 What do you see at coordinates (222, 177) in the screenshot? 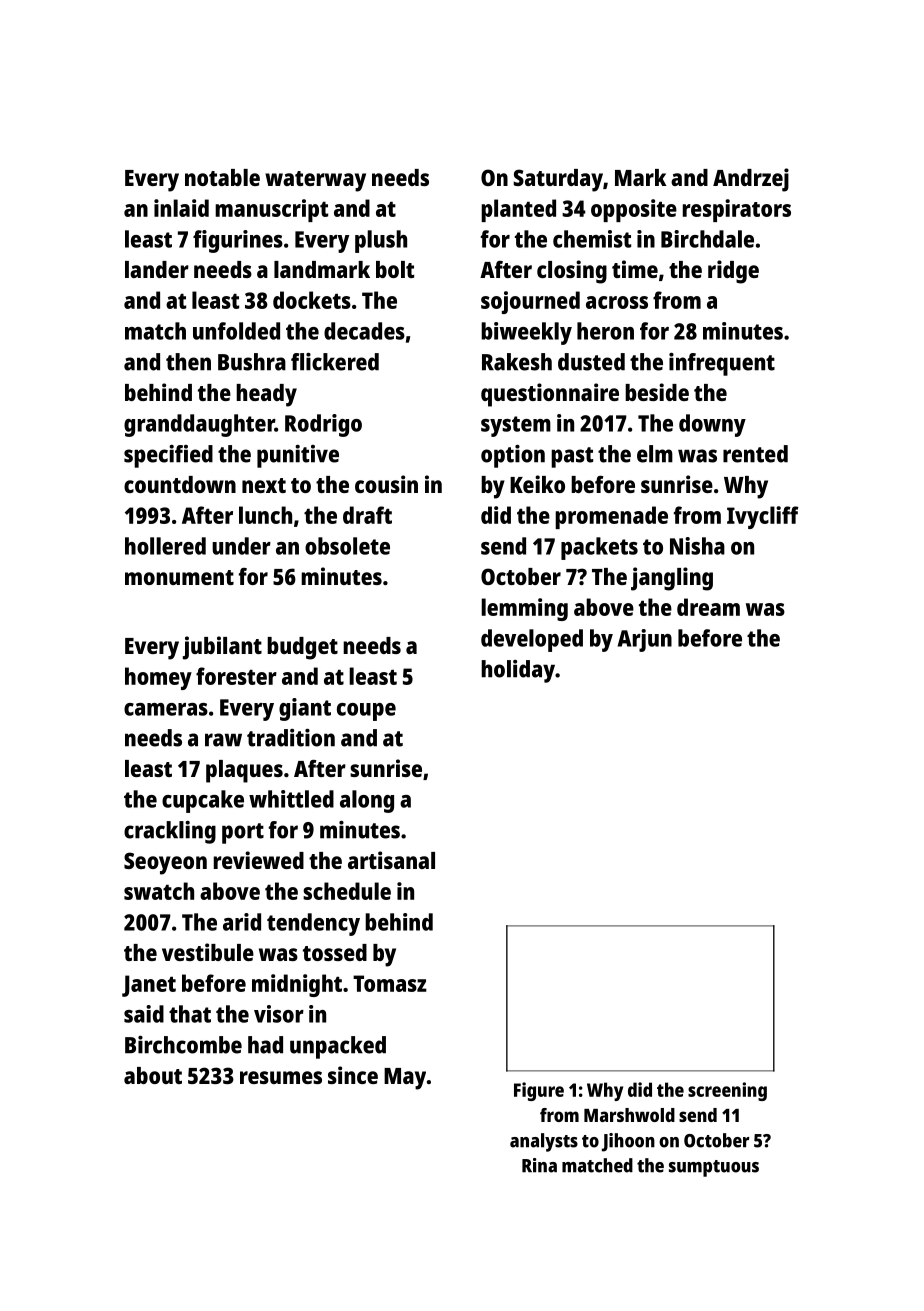
I see `notable` at bounding box center [222, 177].
